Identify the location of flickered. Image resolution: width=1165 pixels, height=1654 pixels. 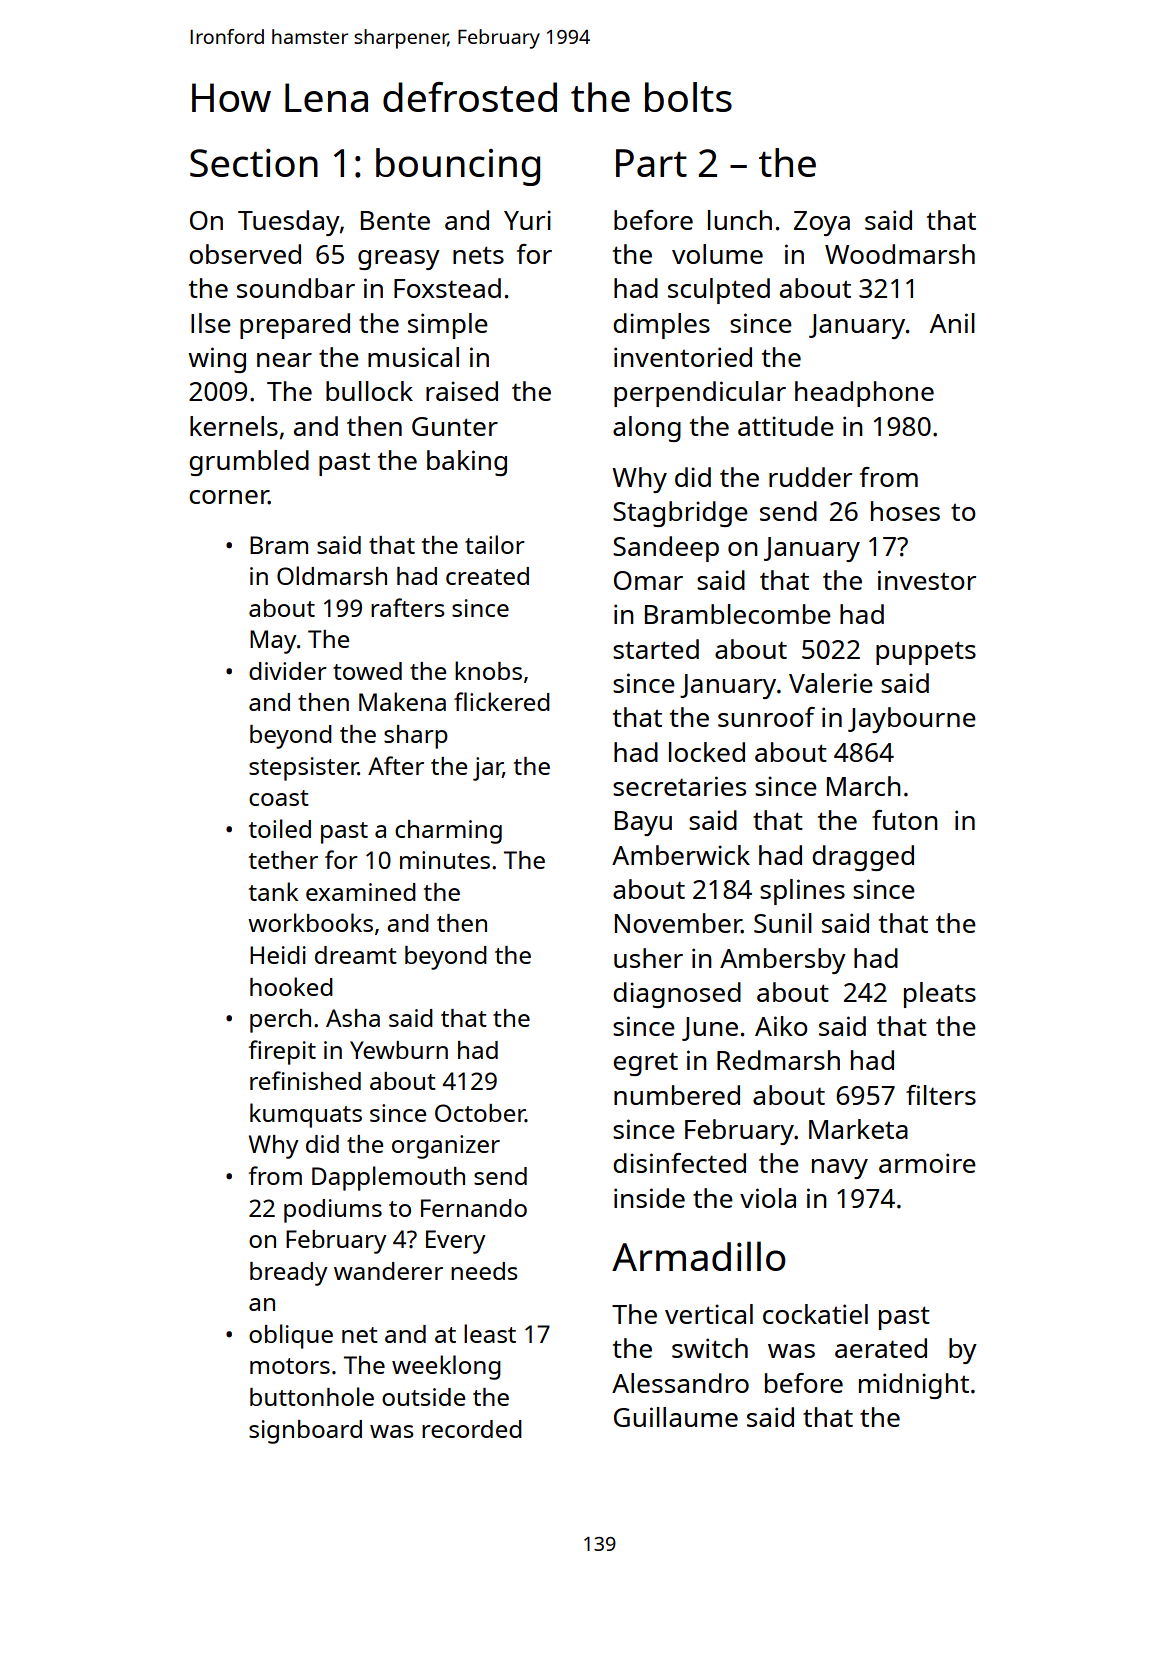
(502, 701).
